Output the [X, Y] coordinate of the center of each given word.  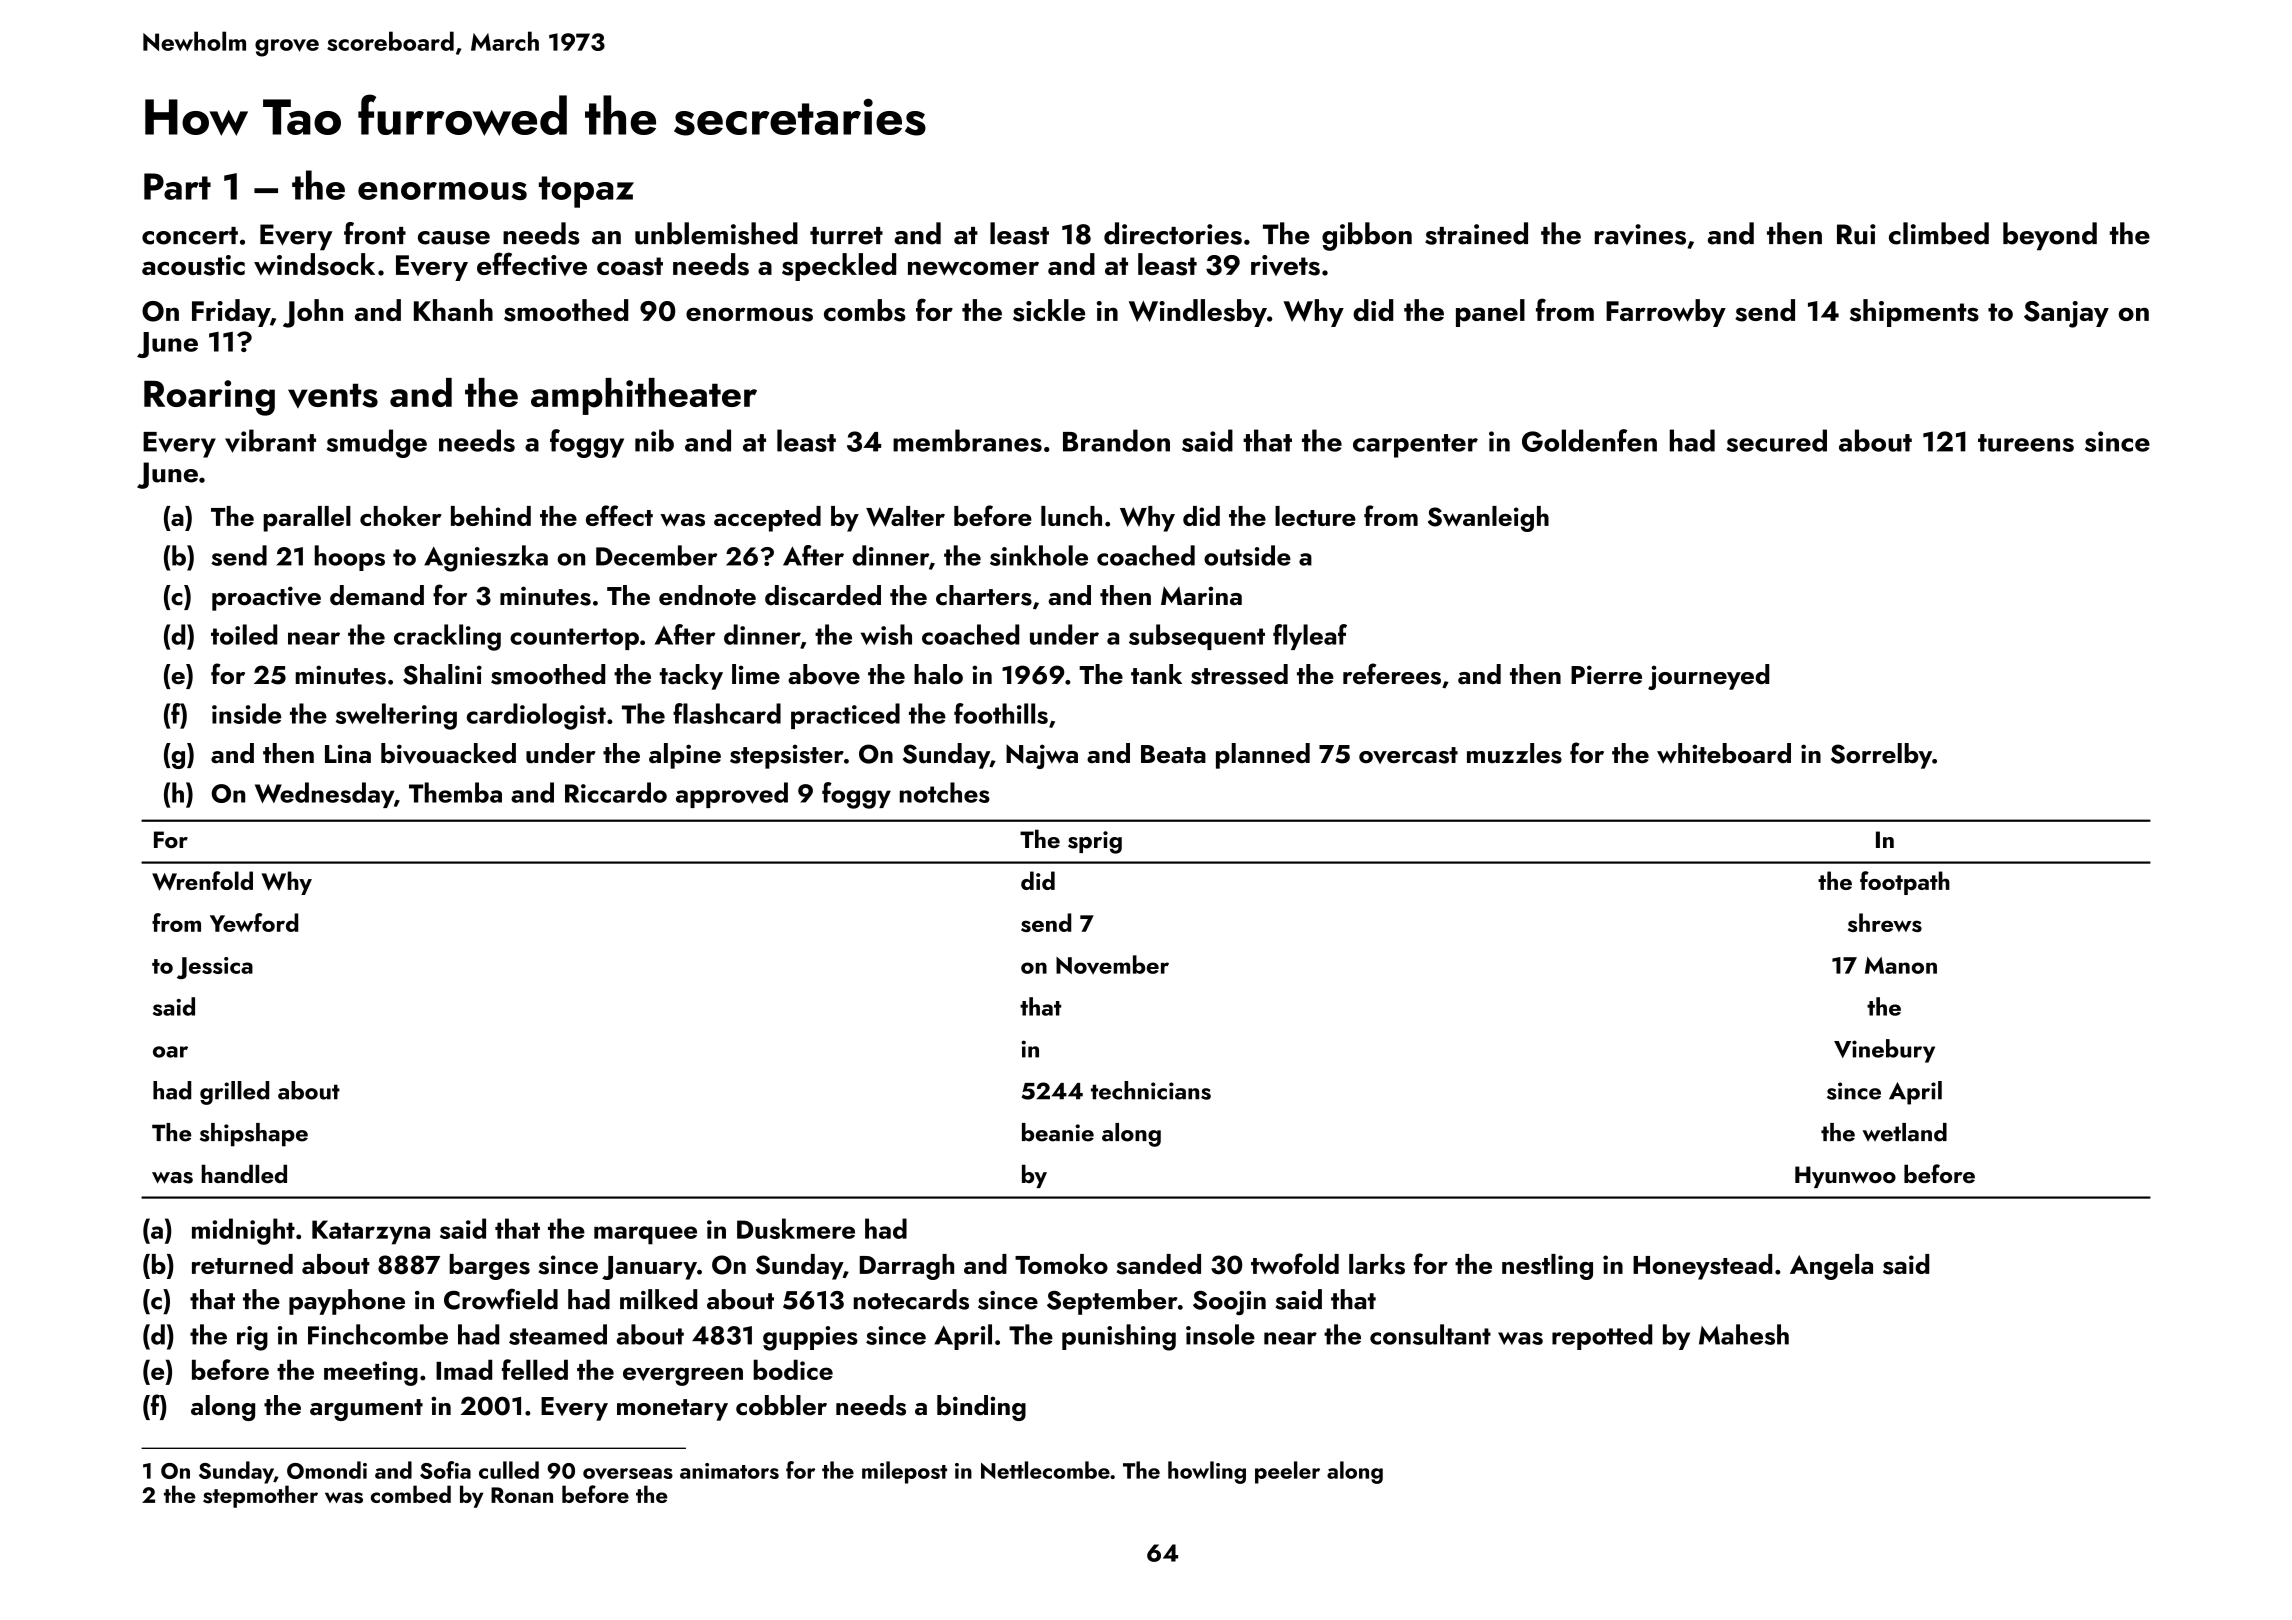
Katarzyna [371, 1232]
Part [177, 186]
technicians [1151, 1090]
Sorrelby [1881, 756]
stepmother [260, 1496]
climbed [1939, 233]
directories [1173, 233]
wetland [1904, 1132]
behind [491, 516]
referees [1392, 674]
